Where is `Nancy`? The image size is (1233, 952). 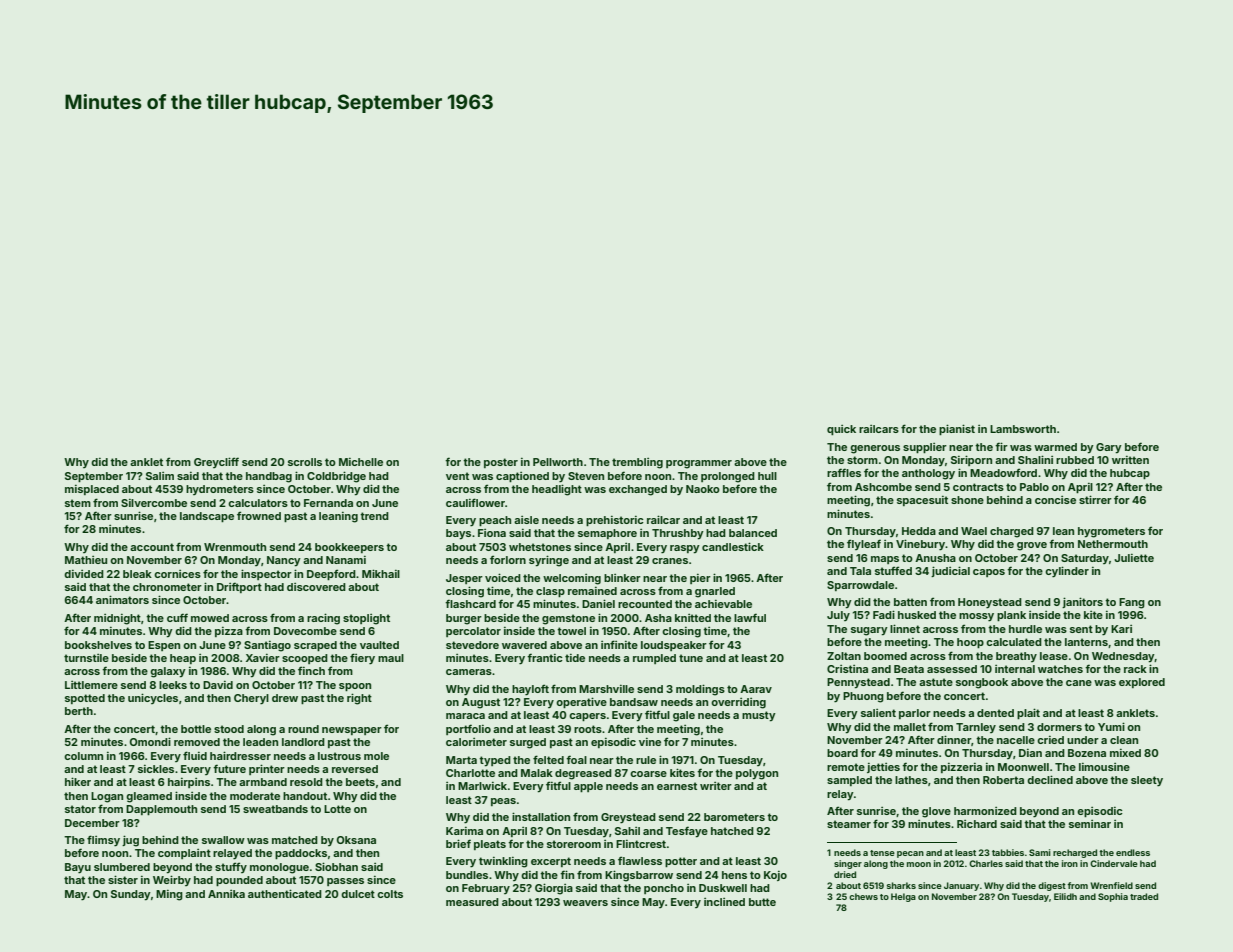
Nancy is located at coordinates (284, 561).
